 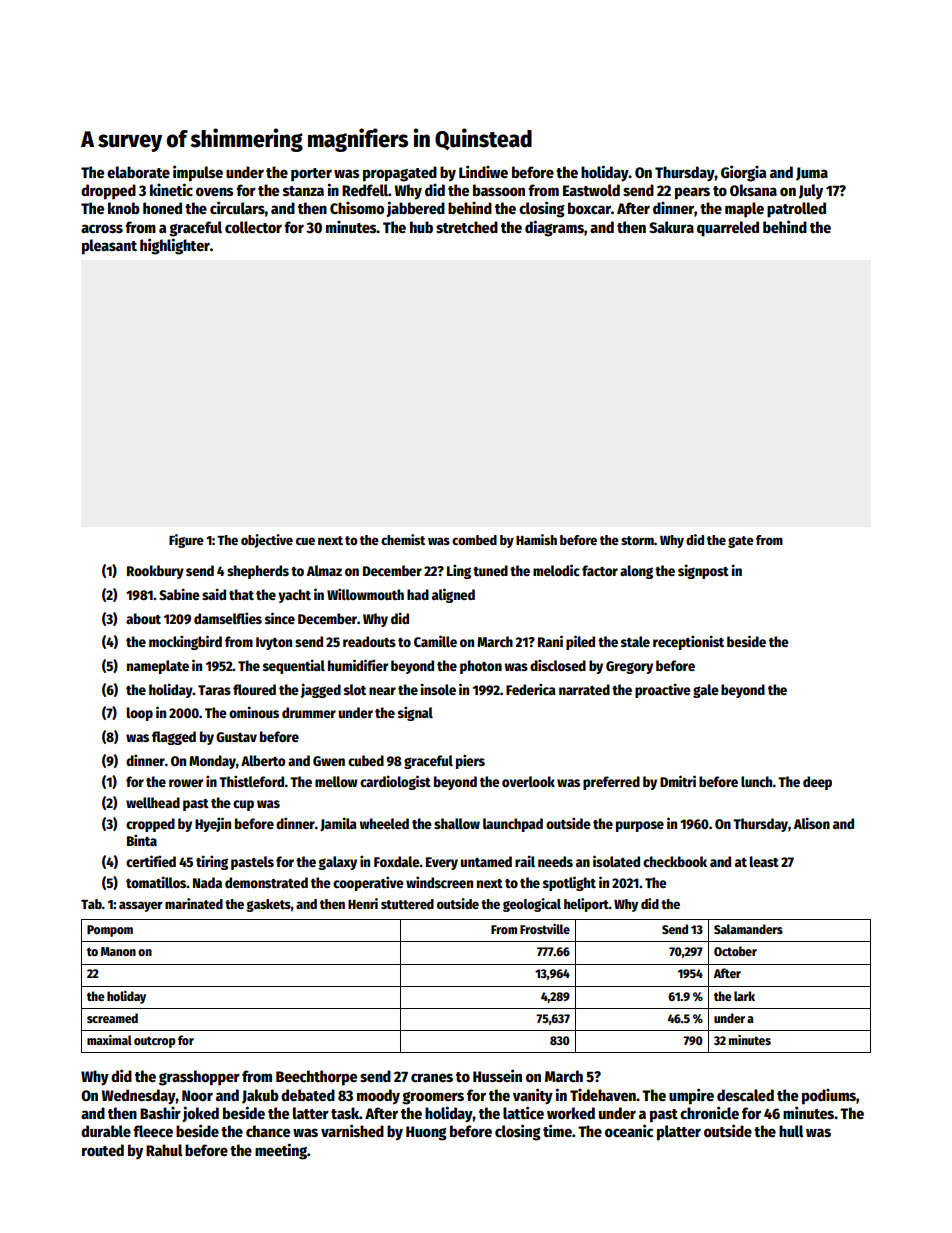 I want to click on grasshopper, so click(x=199, y=1078).
